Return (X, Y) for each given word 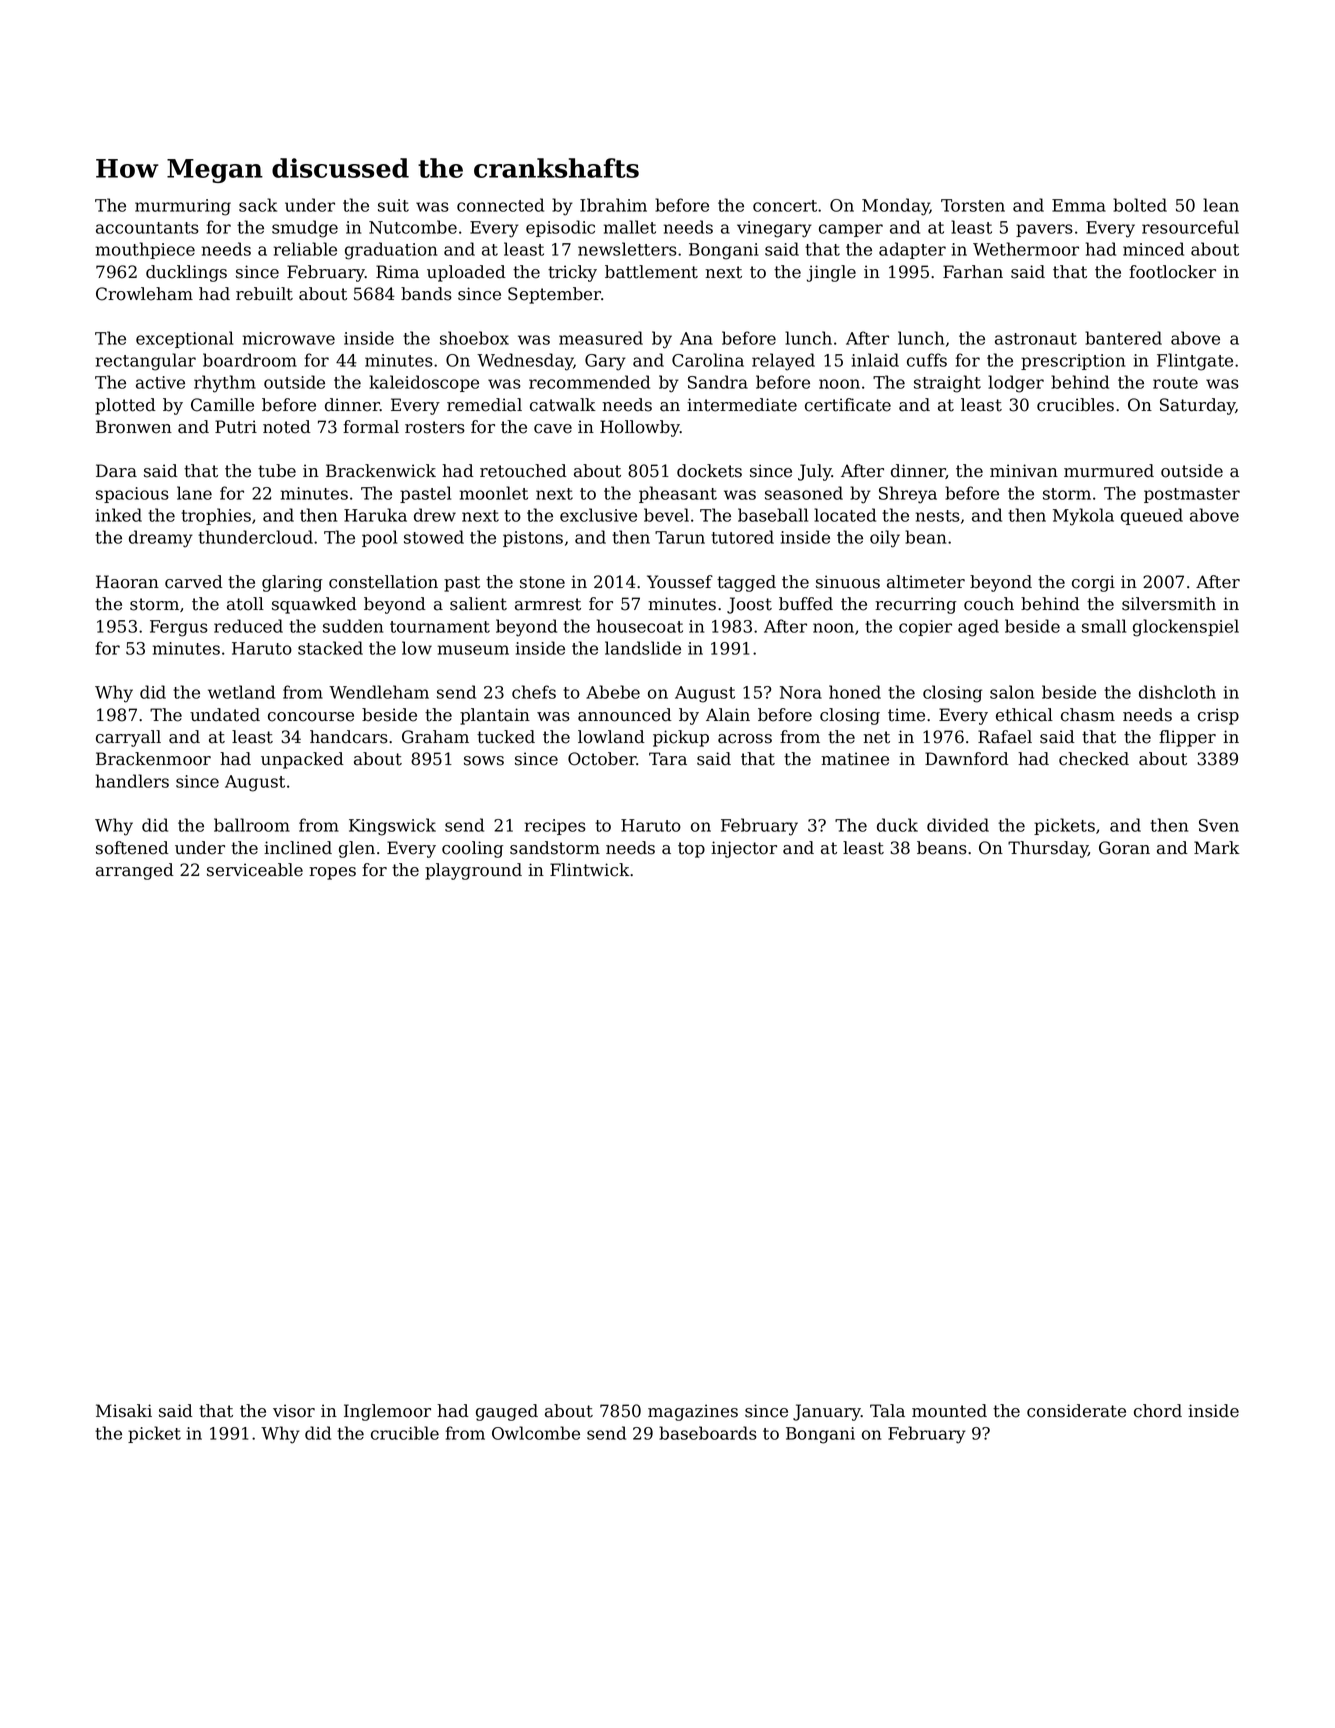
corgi (1093, 583)
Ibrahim (613, 205)
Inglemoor (387, 1412)
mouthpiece (145, 250)
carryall (128, 738)
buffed (806, 604)
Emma (1079, 205)
